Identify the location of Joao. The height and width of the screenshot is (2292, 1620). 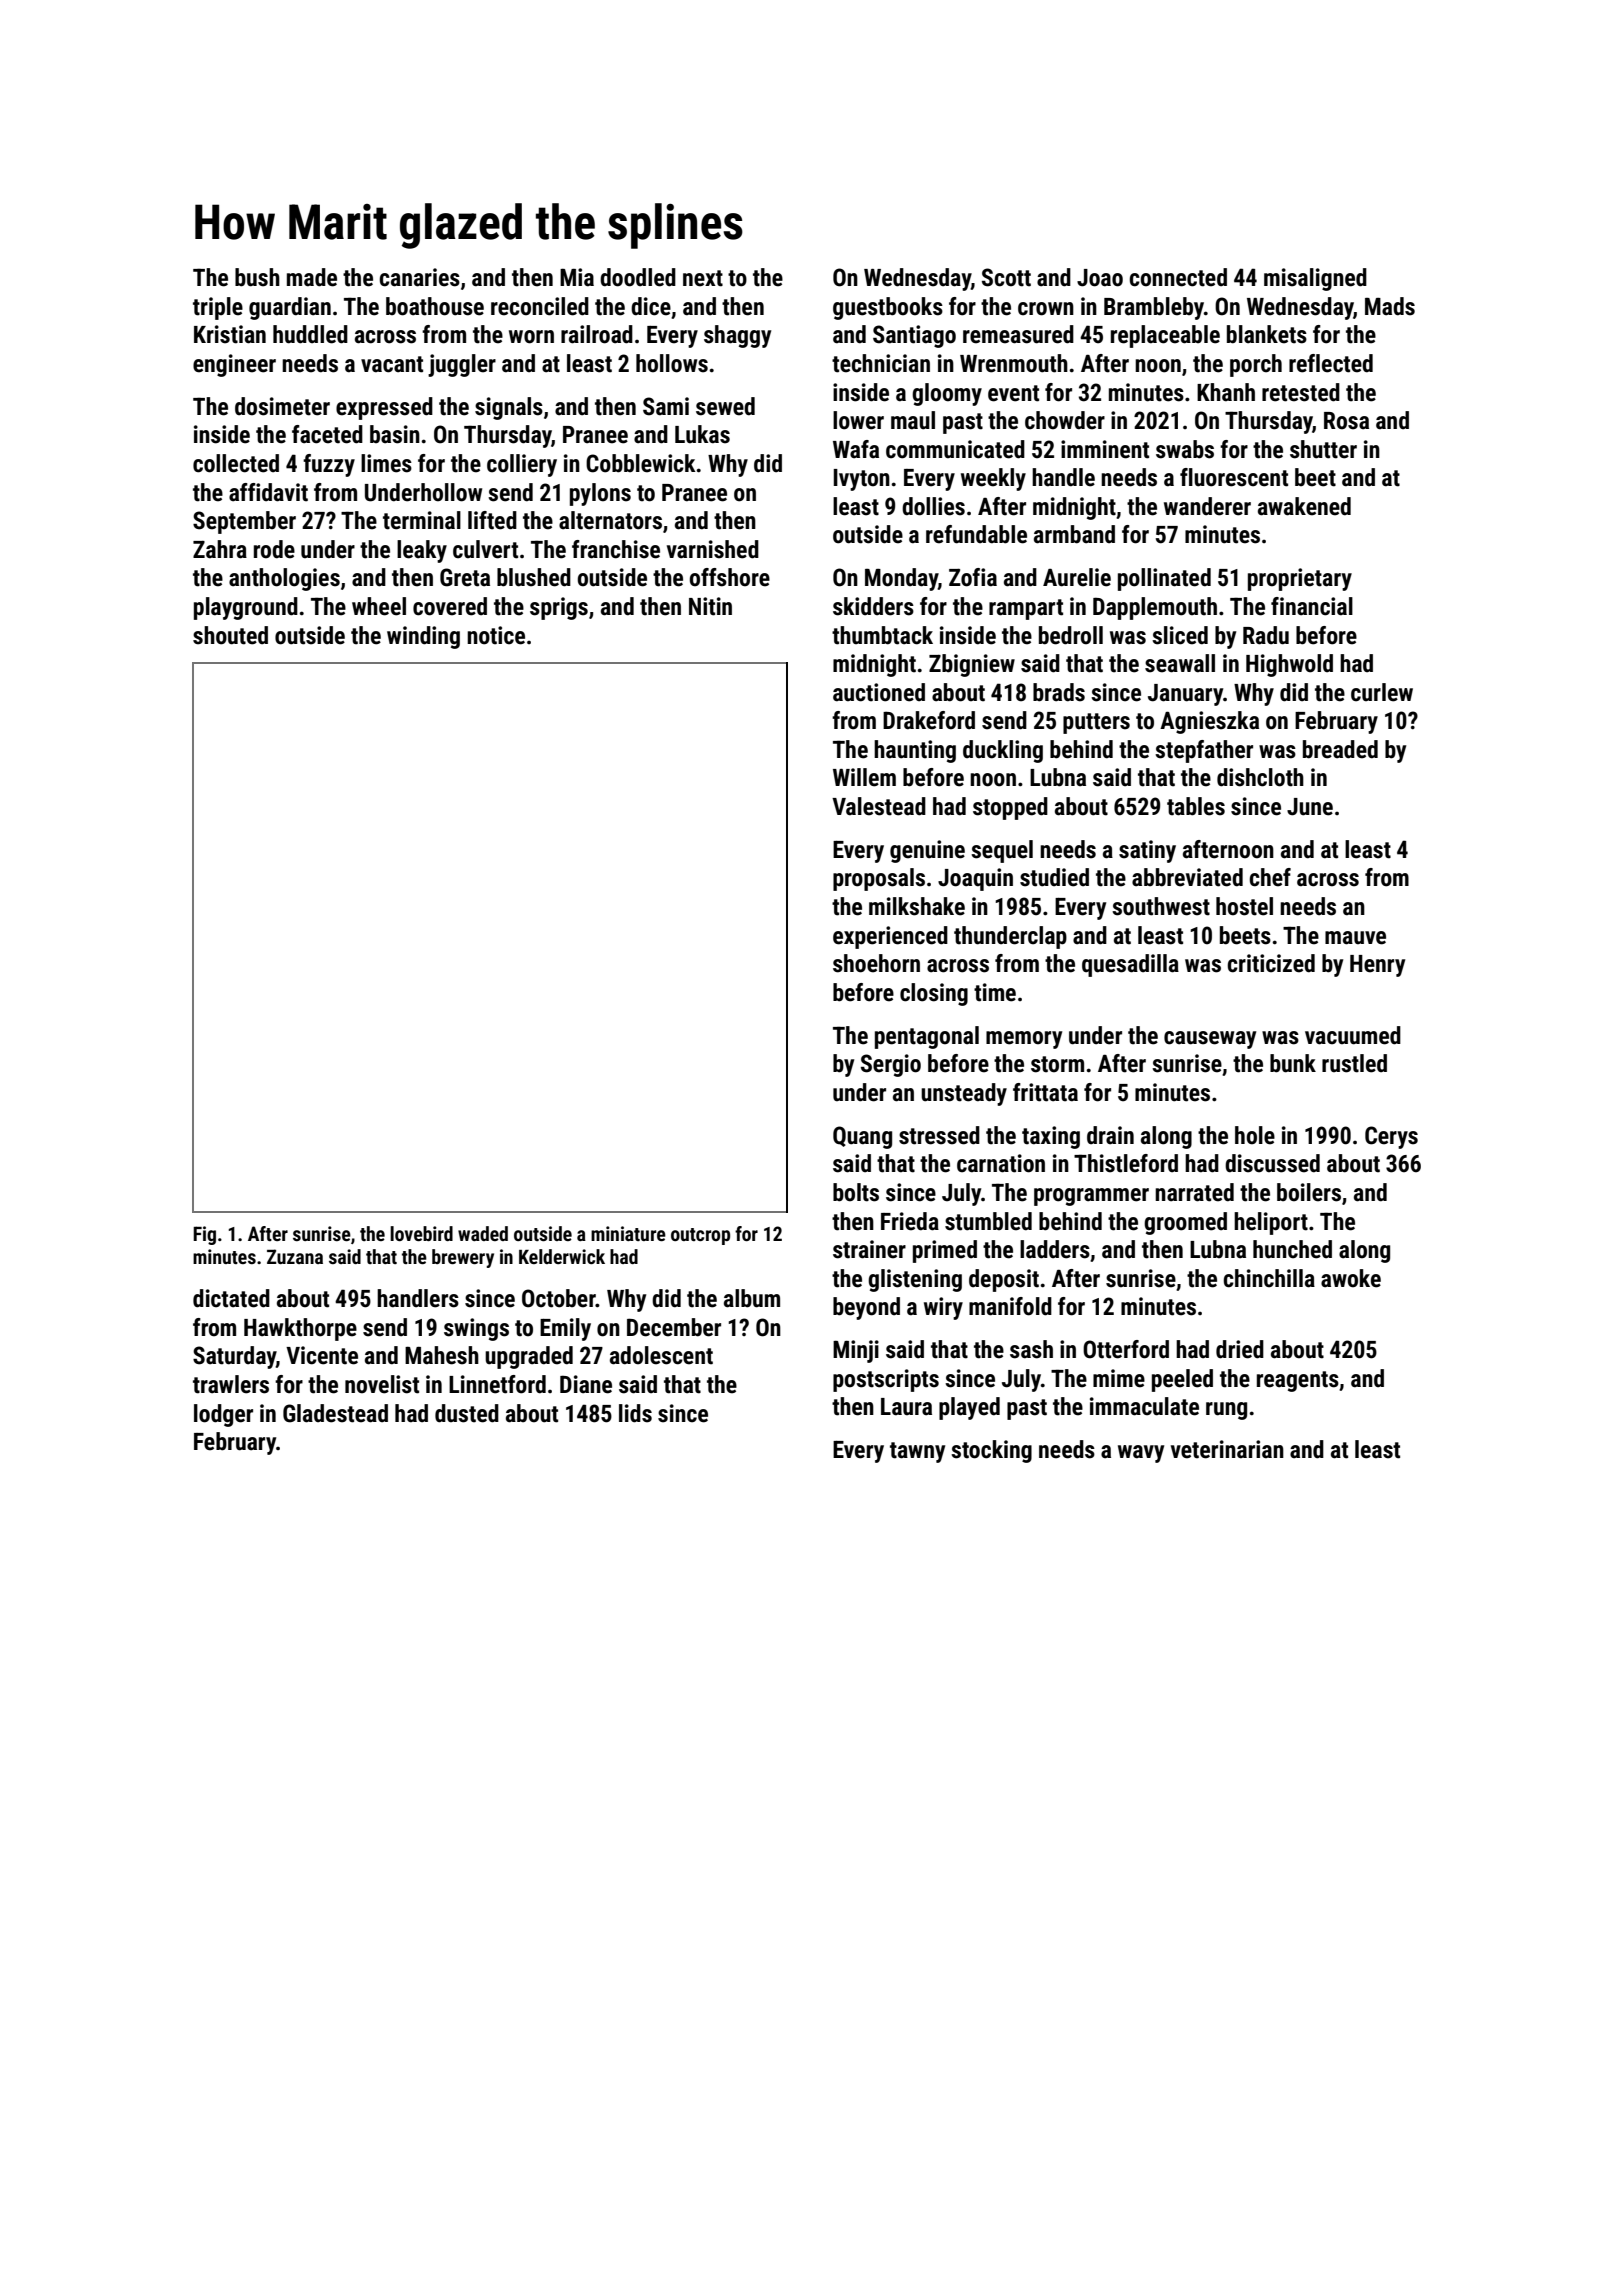
(1100, 278).
